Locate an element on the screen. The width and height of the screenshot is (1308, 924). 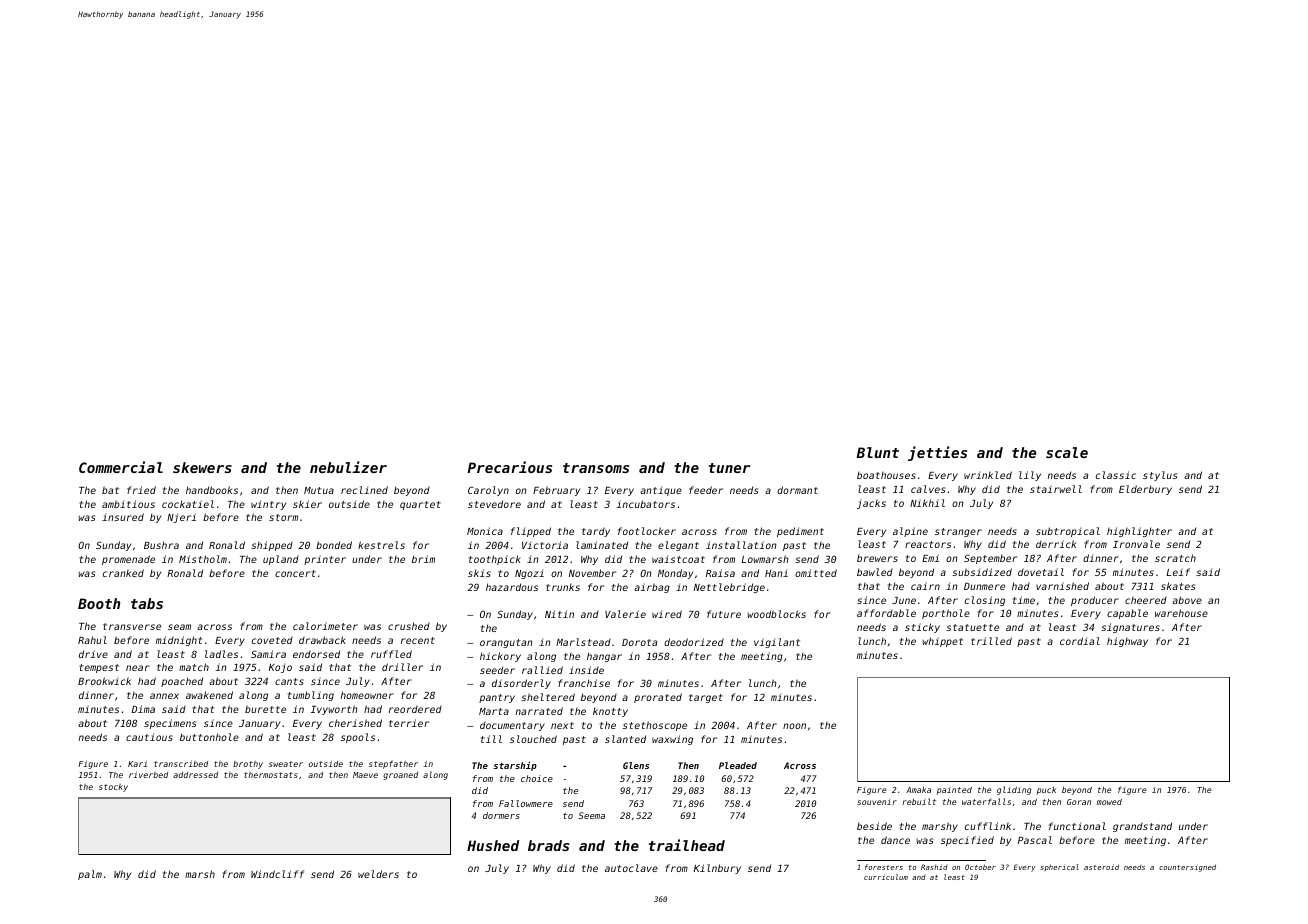
autoclave is located at coordinates (631, 868).
